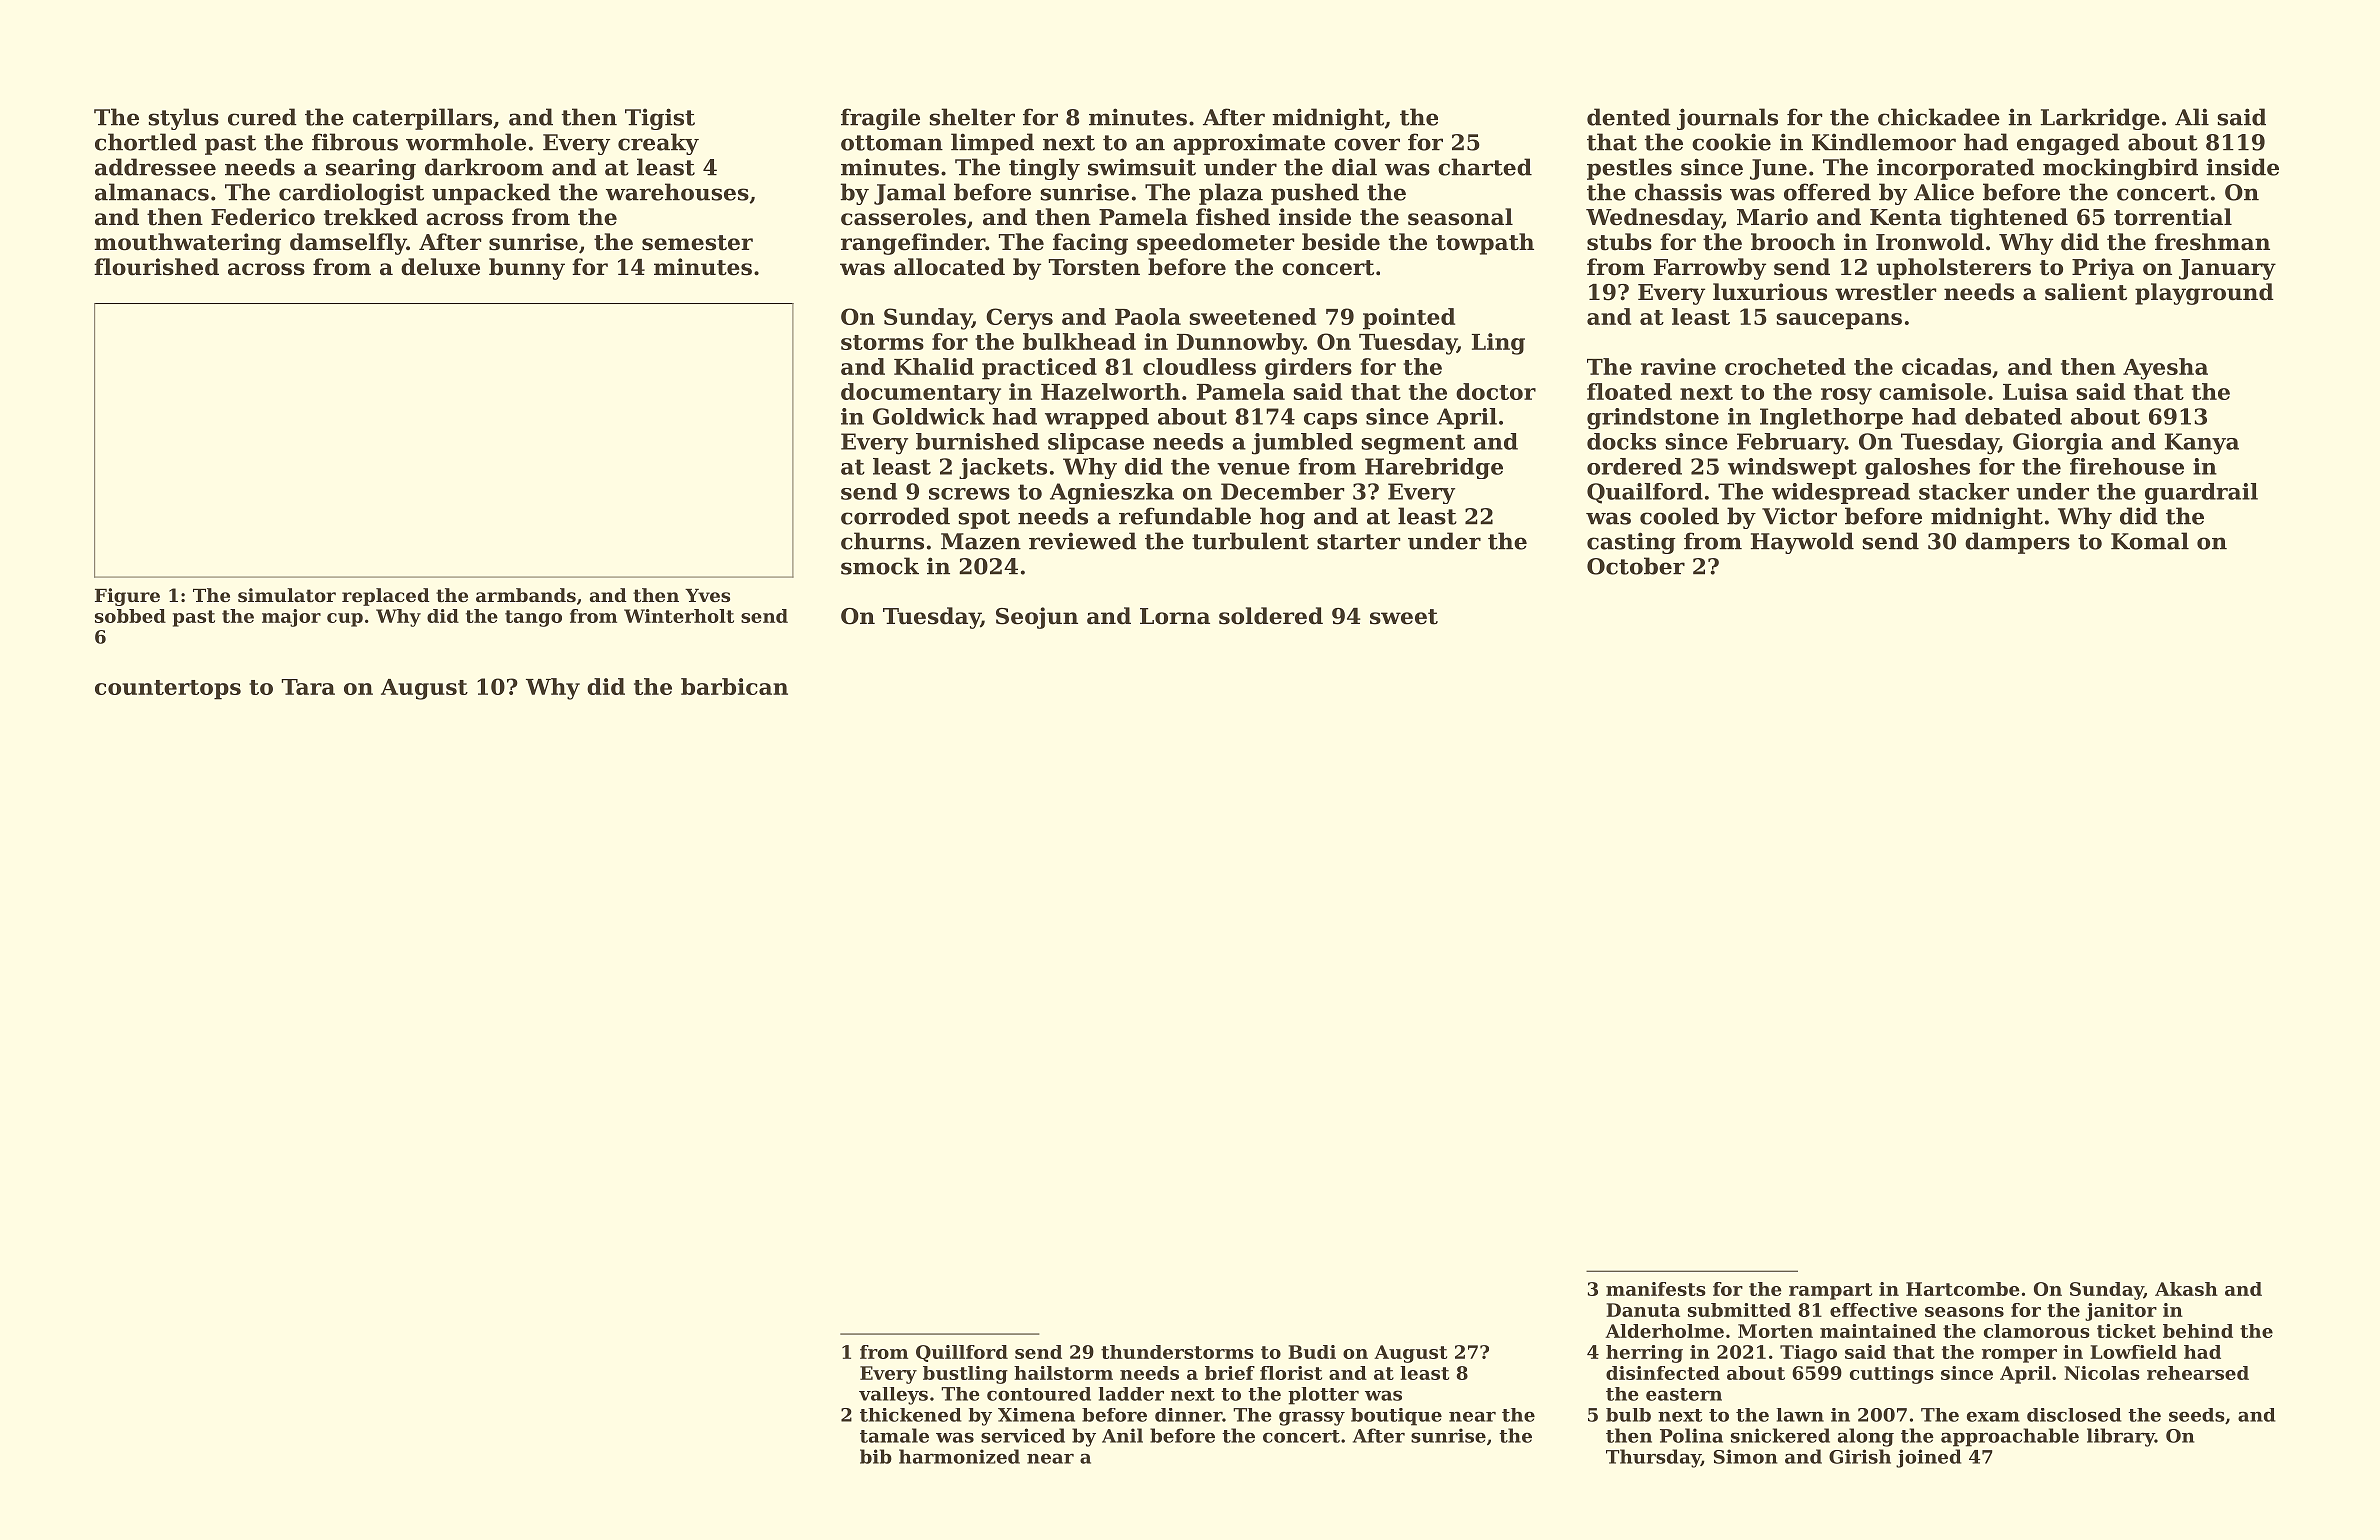  What do you see at coordinates (892, 143) in the document?
I see `ottoman` at bounding box center [892, 143].
